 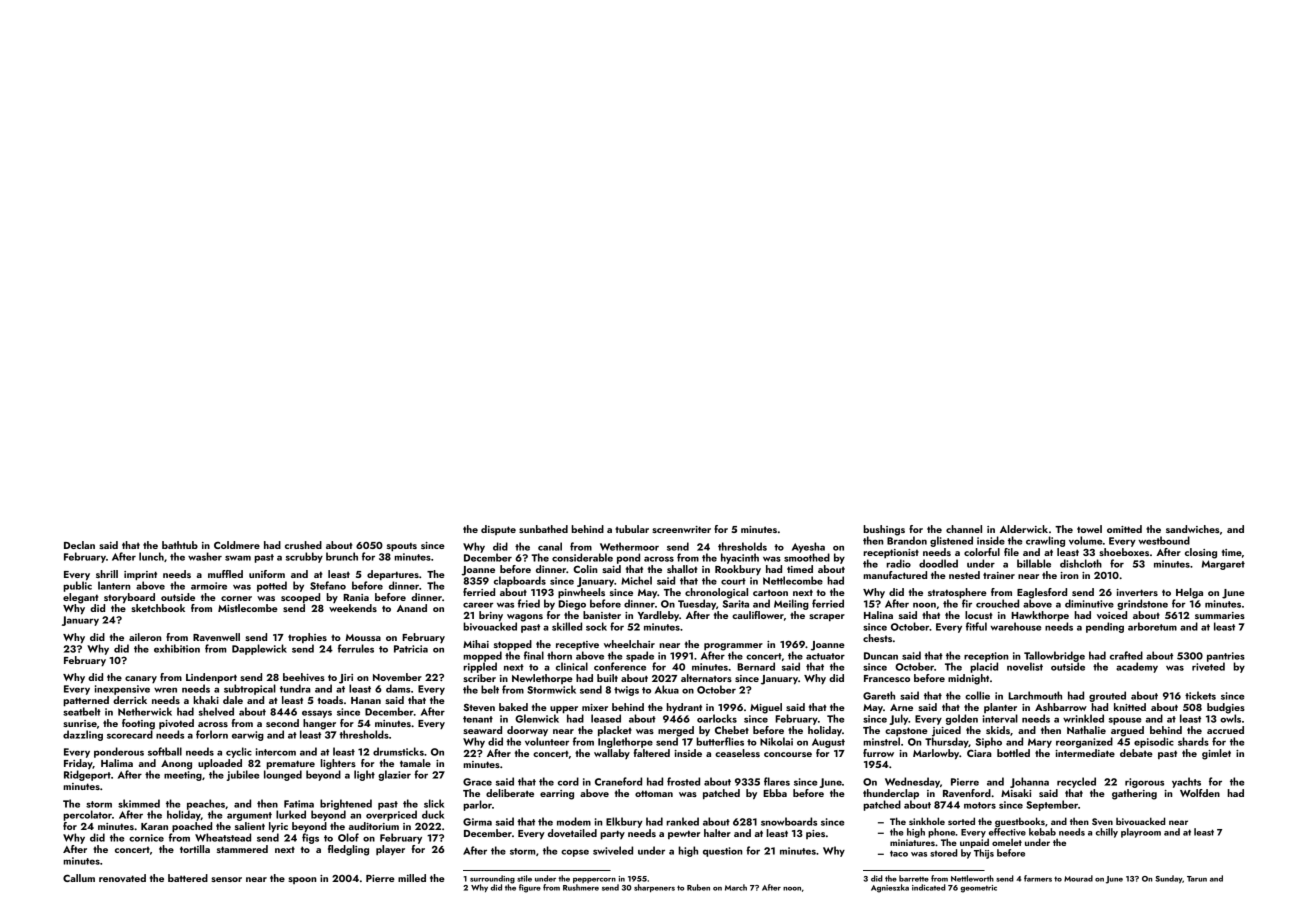 I want to click on November, so click(x=397, y=677).
